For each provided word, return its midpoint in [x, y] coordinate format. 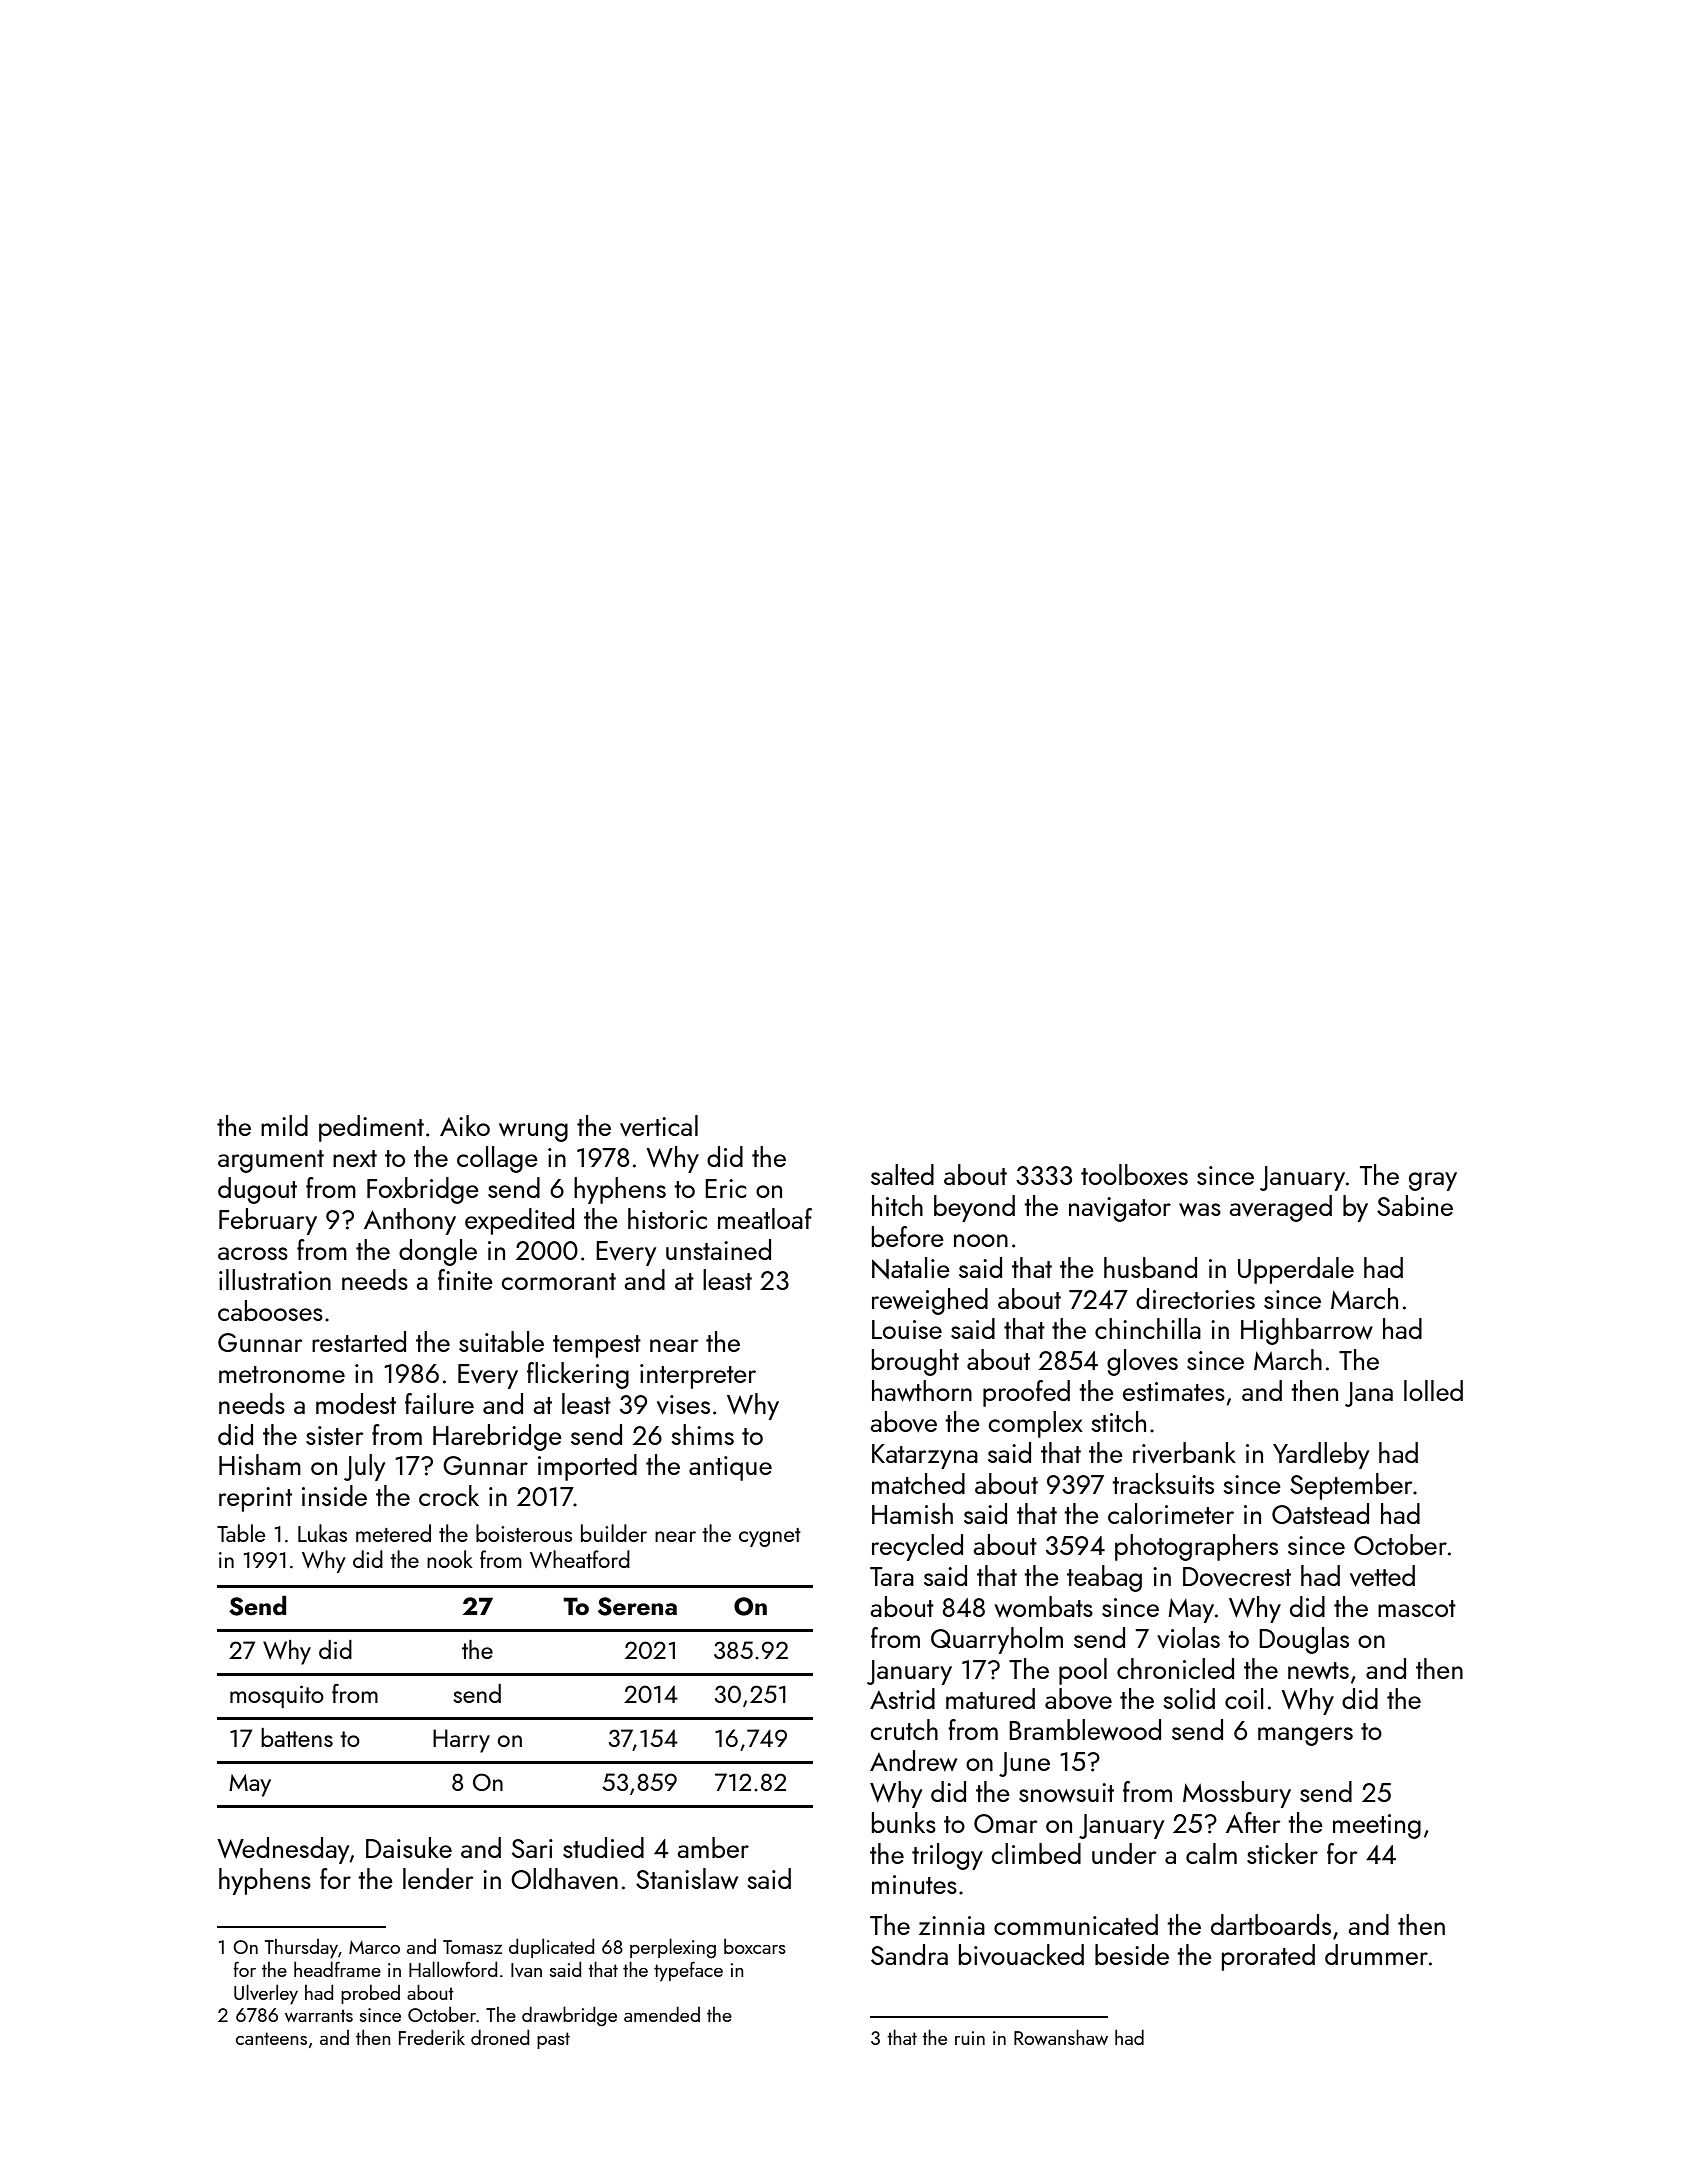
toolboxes [1134, 1174]
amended [662, 2014]
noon [981, 1240]
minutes [914, 1884]
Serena [637, 1606]
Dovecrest [1237, 1577]
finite [465, 1279]
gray [1433, 1181]
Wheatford [580, 1559]
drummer [1376, 1954]
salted [902, 1174]
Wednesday [283, 1850]
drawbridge [569, 2016]
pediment [371, 1128]
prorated [1268, 1957]
